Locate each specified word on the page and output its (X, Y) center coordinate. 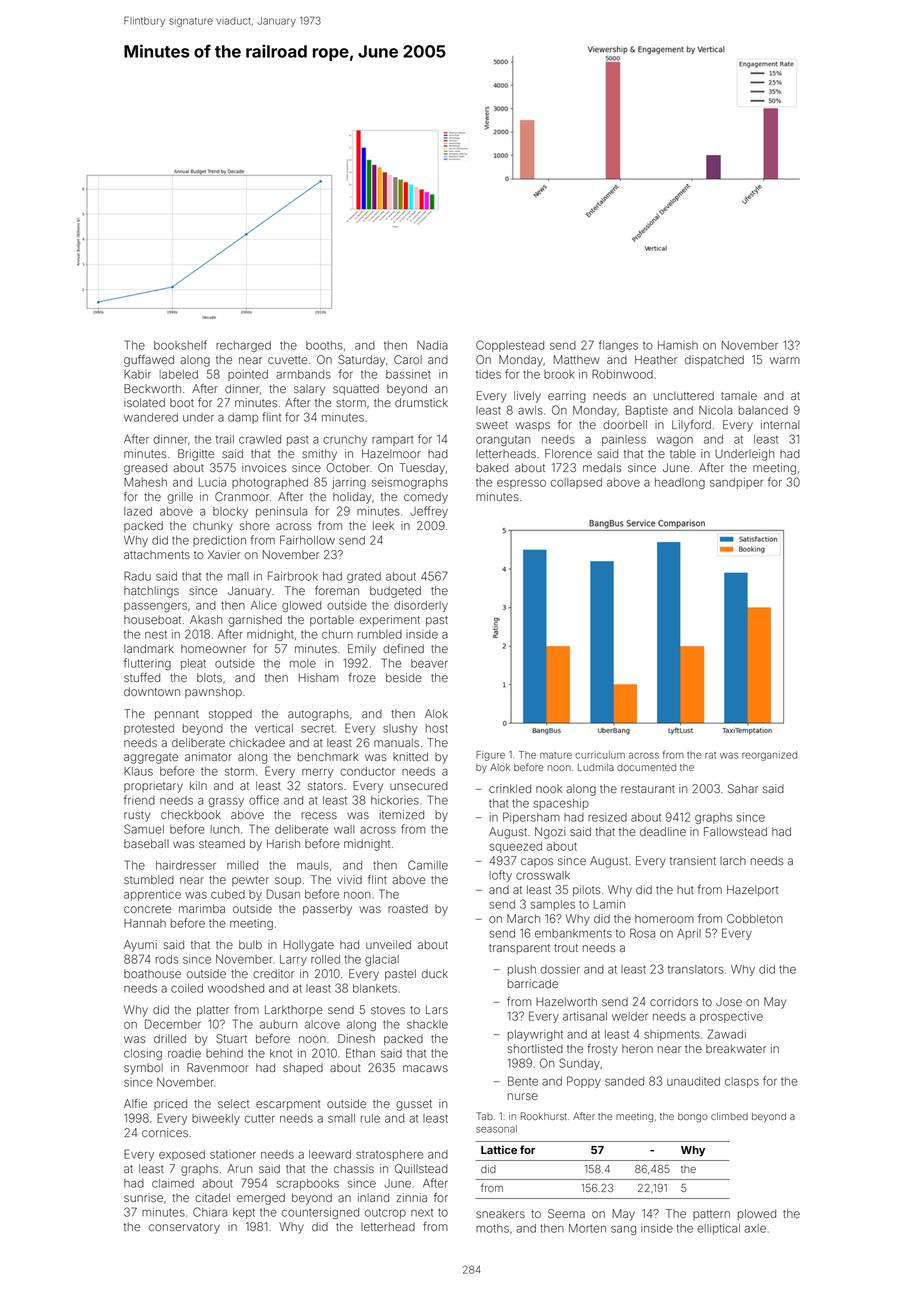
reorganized (769, 756)
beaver (429, 663)
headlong (680, 483)
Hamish (678, 345)
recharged (243, 346)
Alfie (135, 1103)
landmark (149, 648)
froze (362, 677)
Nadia (432, 345)
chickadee (257, 742)
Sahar (743, 788)
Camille (428, 865)
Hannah (145, 923)
